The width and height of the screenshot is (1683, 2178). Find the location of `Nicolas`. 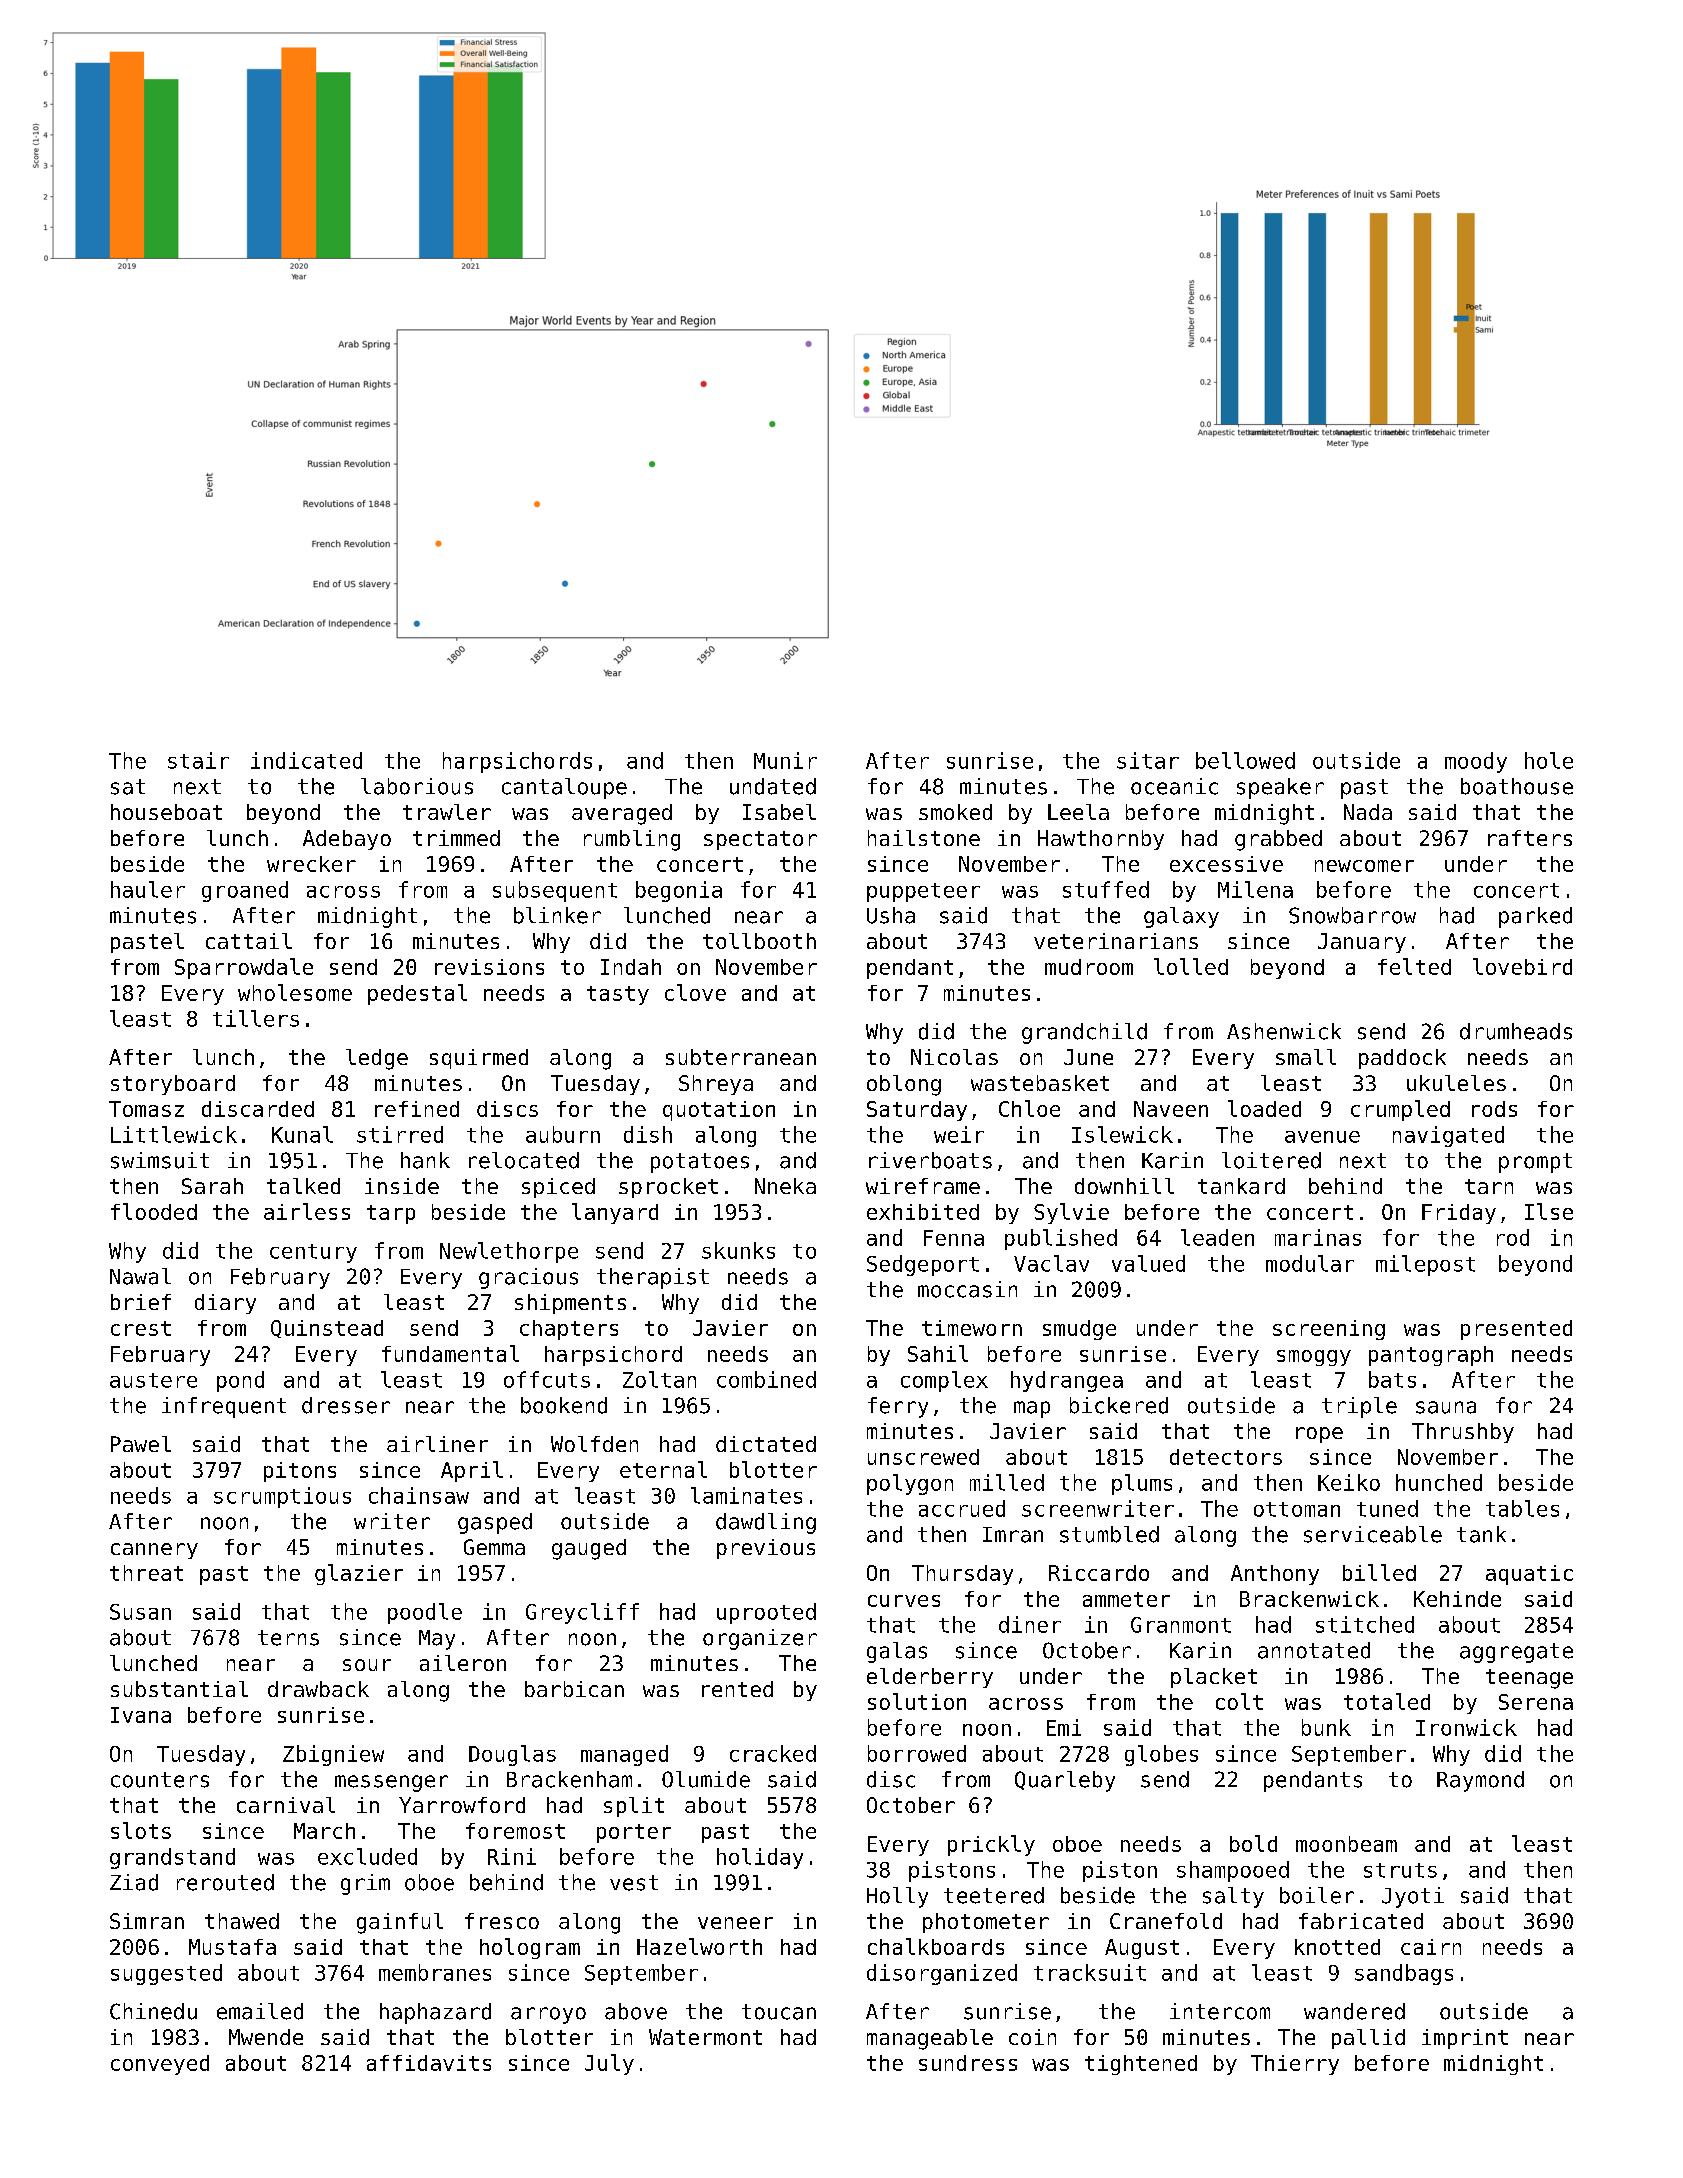

Nicolas is located at coordinates (954, 1057).
